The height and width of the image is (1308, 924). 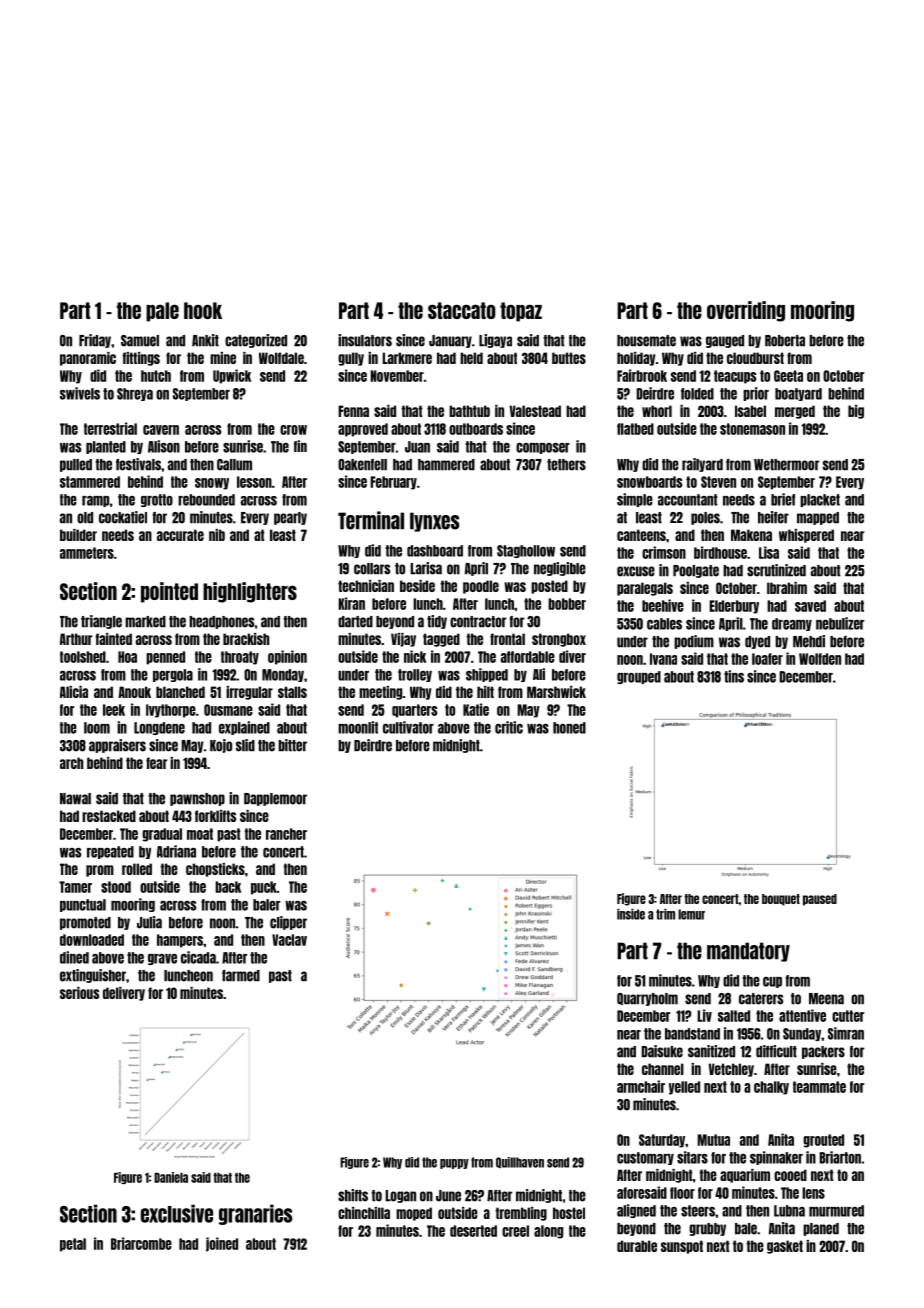 I want to click on petal, so click(x=73, y=1245).
